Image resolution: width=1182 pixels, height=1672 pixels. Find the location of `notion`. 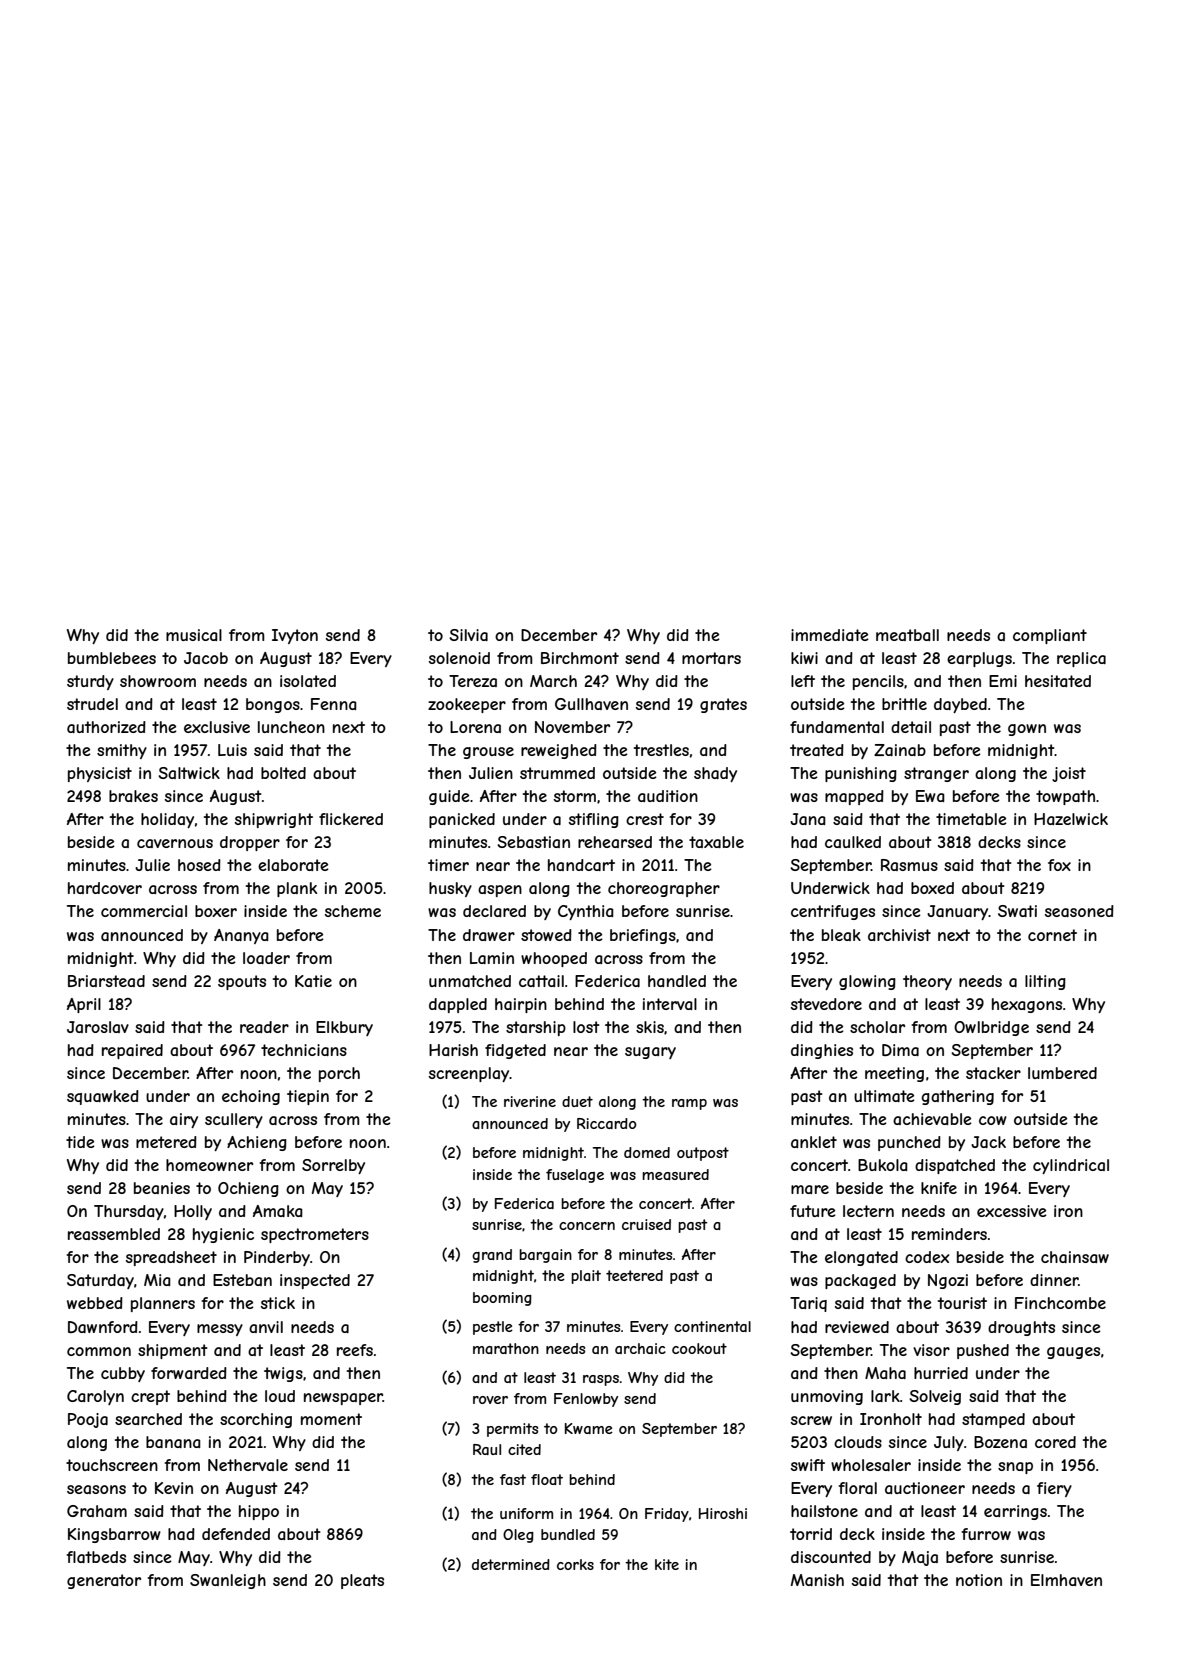

notion is located at coordinates (979, 1580).
